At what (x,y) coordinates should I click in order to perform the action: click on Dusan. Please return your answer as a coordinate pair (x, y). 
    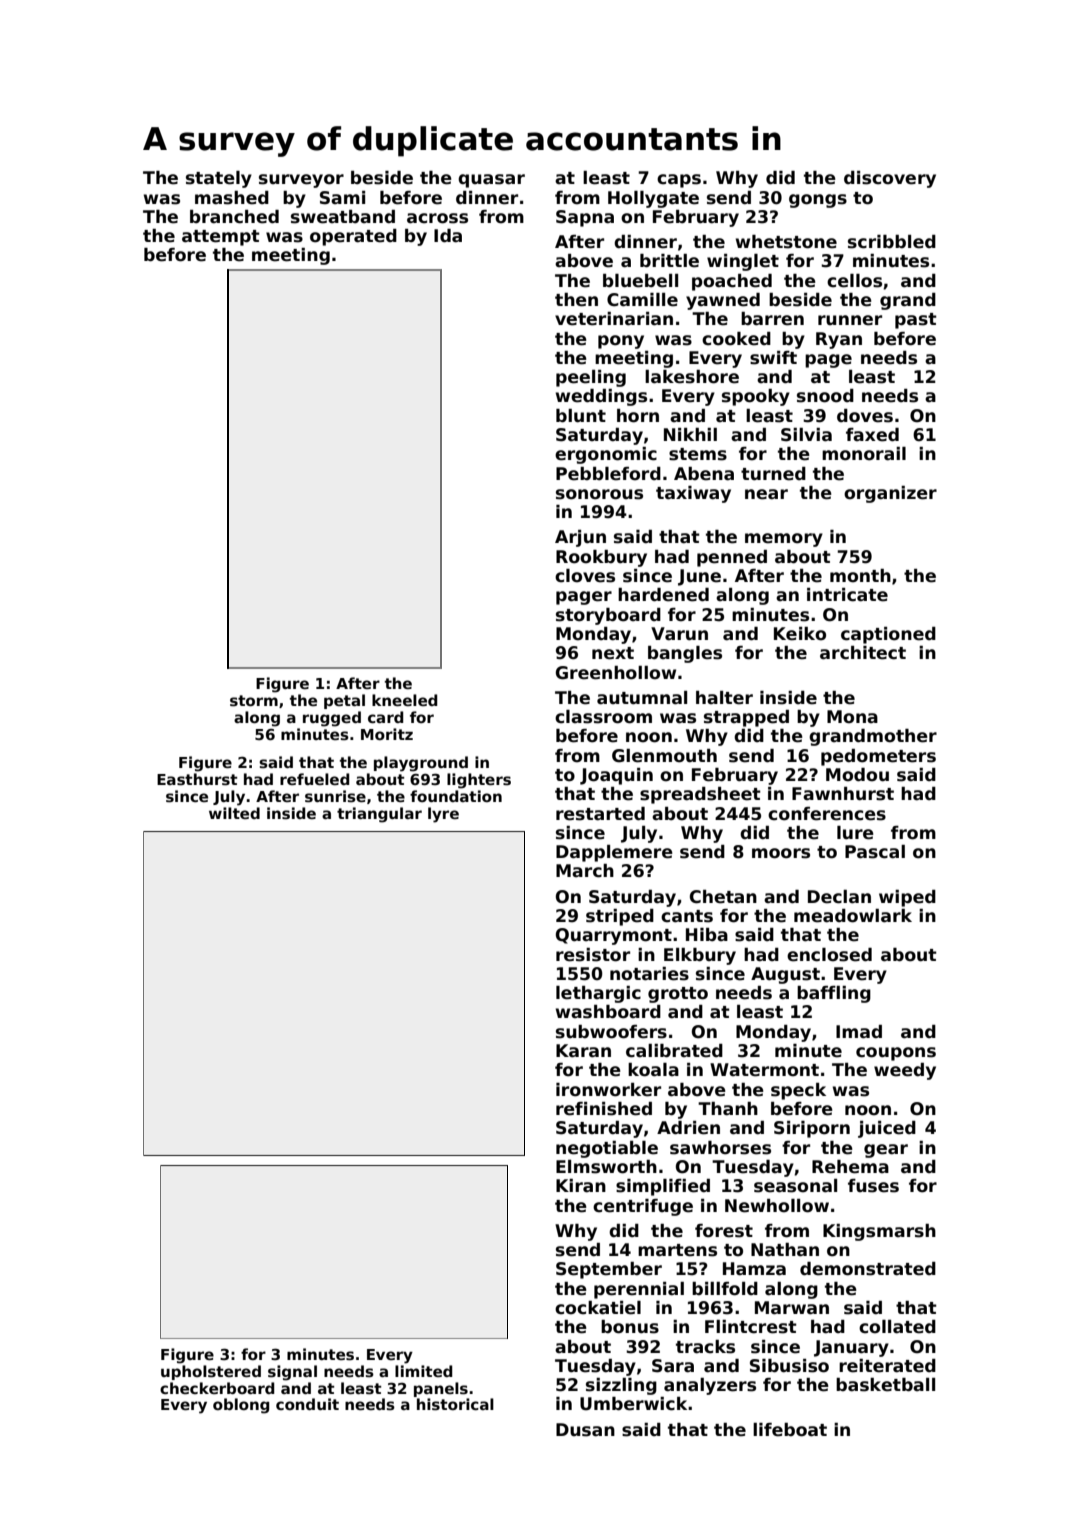
    Looking at the image, I should click on (585, 1430).
